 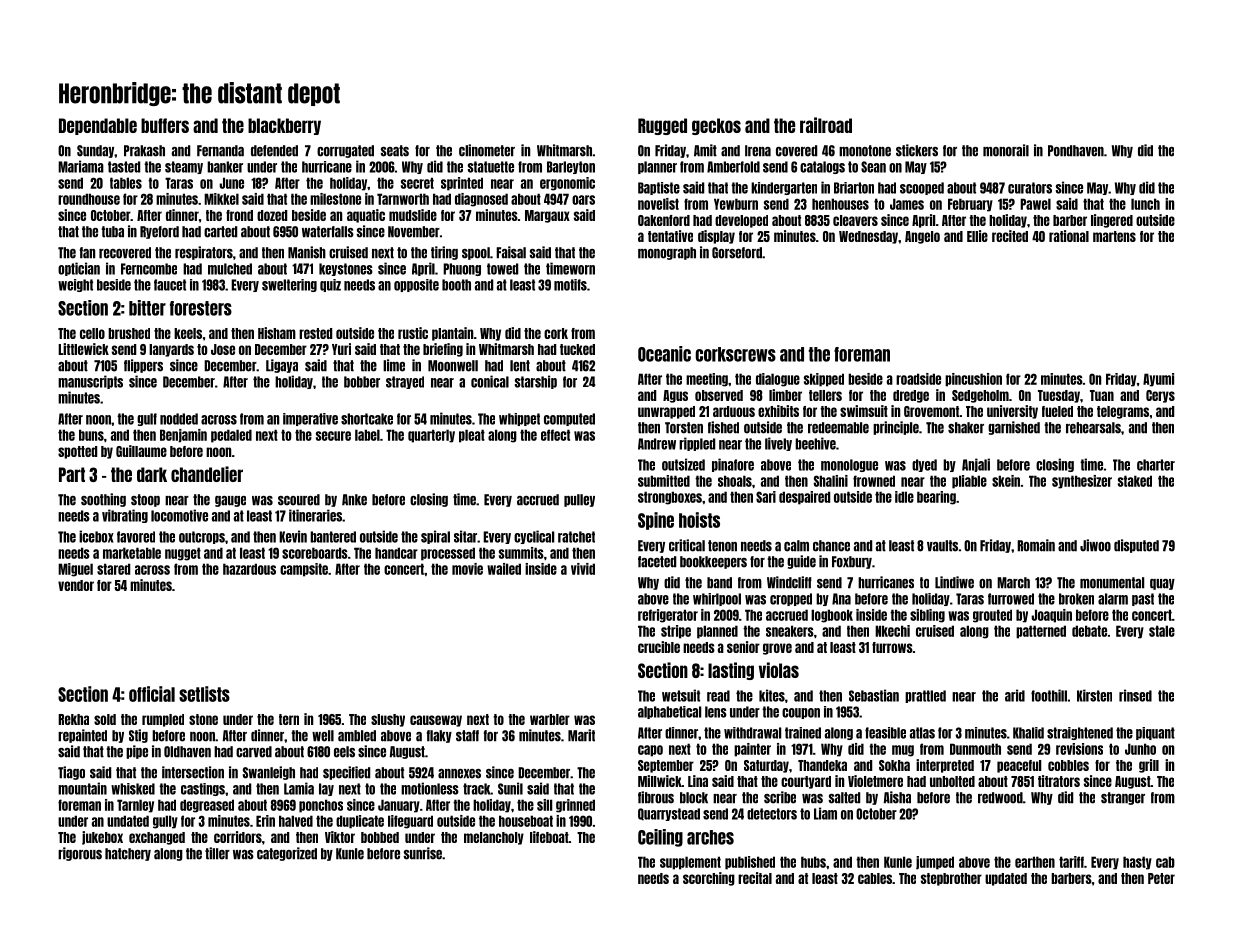 I want to click on vaults, so click(x=942, y=546).
